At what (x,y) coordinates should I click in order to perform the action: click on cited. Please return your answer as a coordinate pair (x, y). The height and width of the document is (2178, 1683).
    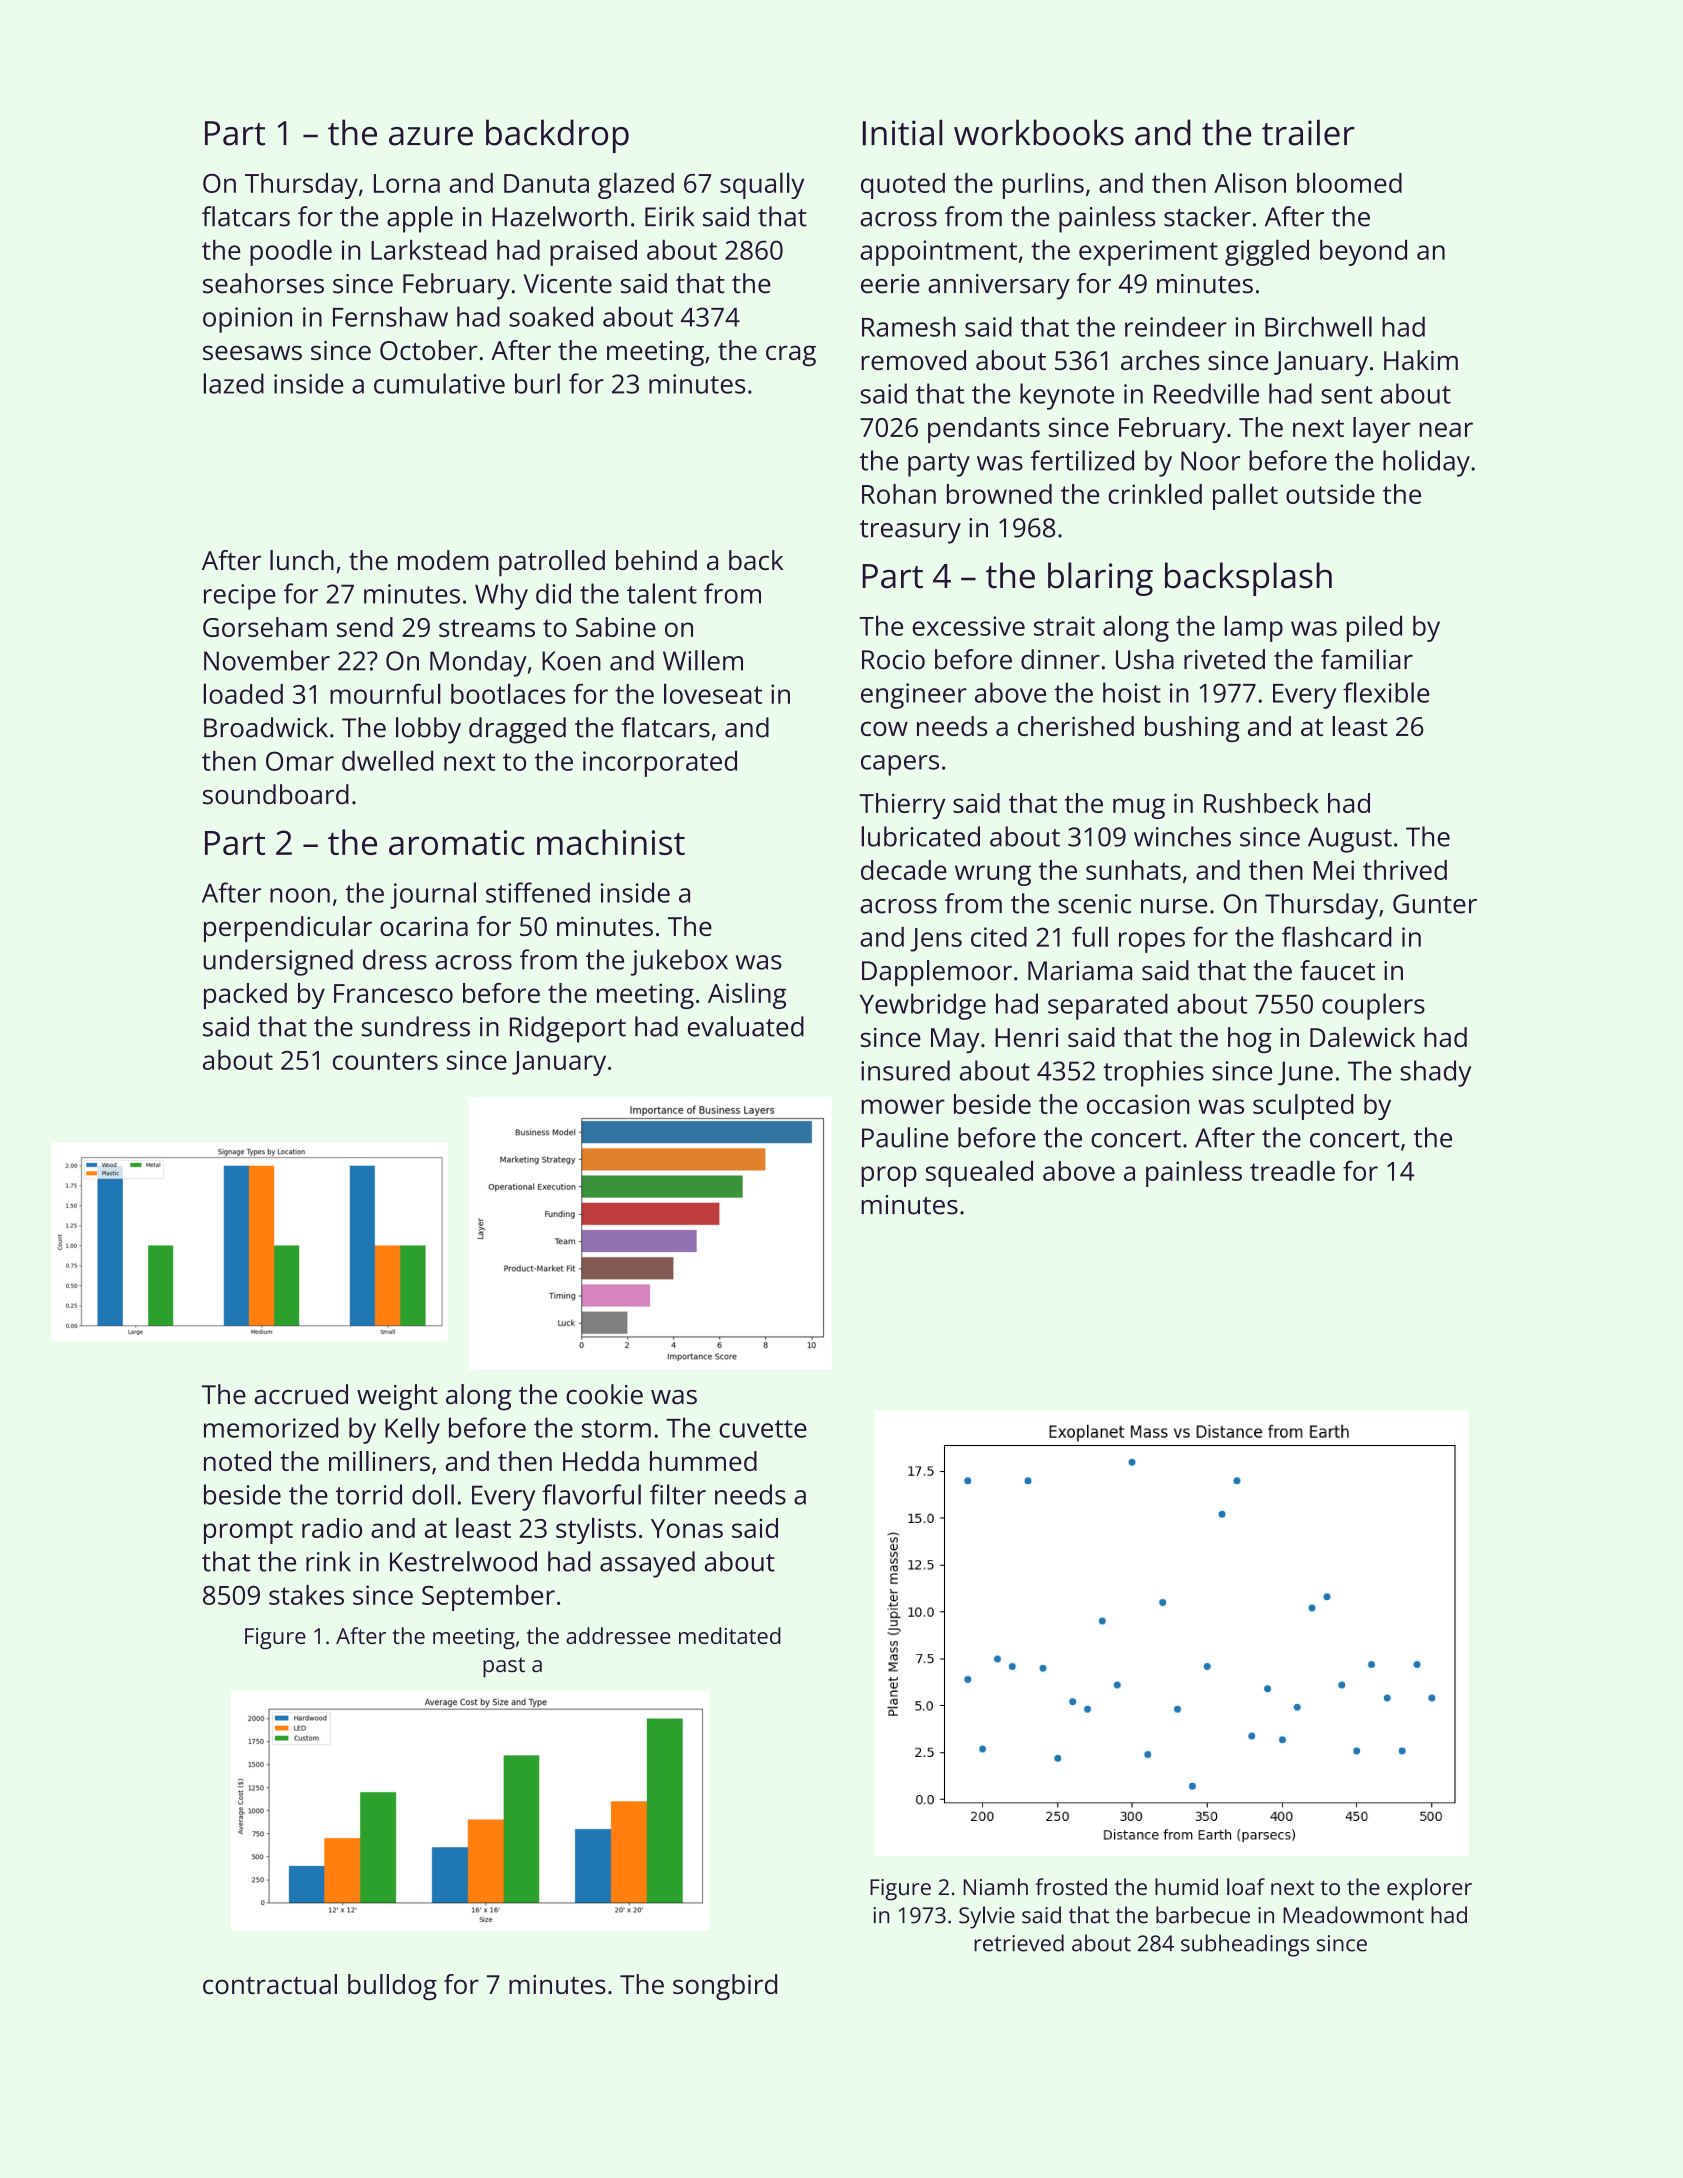
    Looking at the image, I should click on (999, 937).
